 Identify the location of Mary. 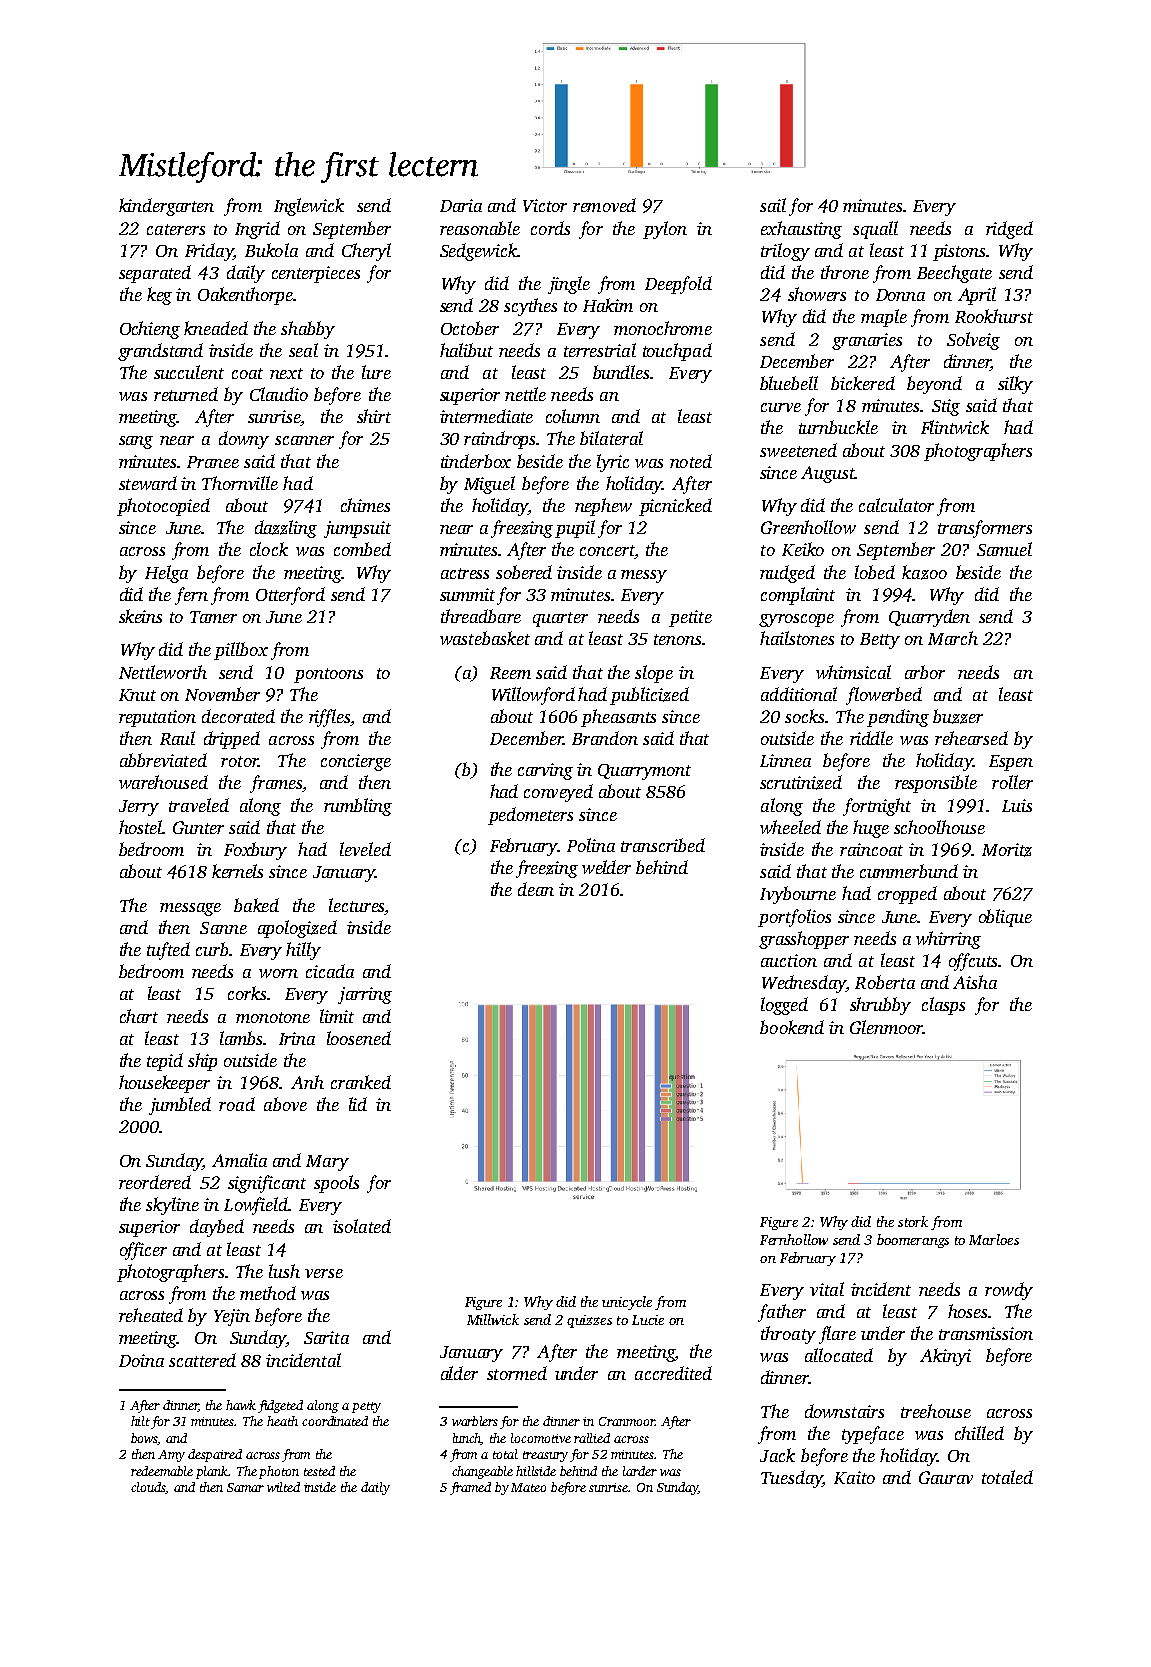
(327, 1163).
